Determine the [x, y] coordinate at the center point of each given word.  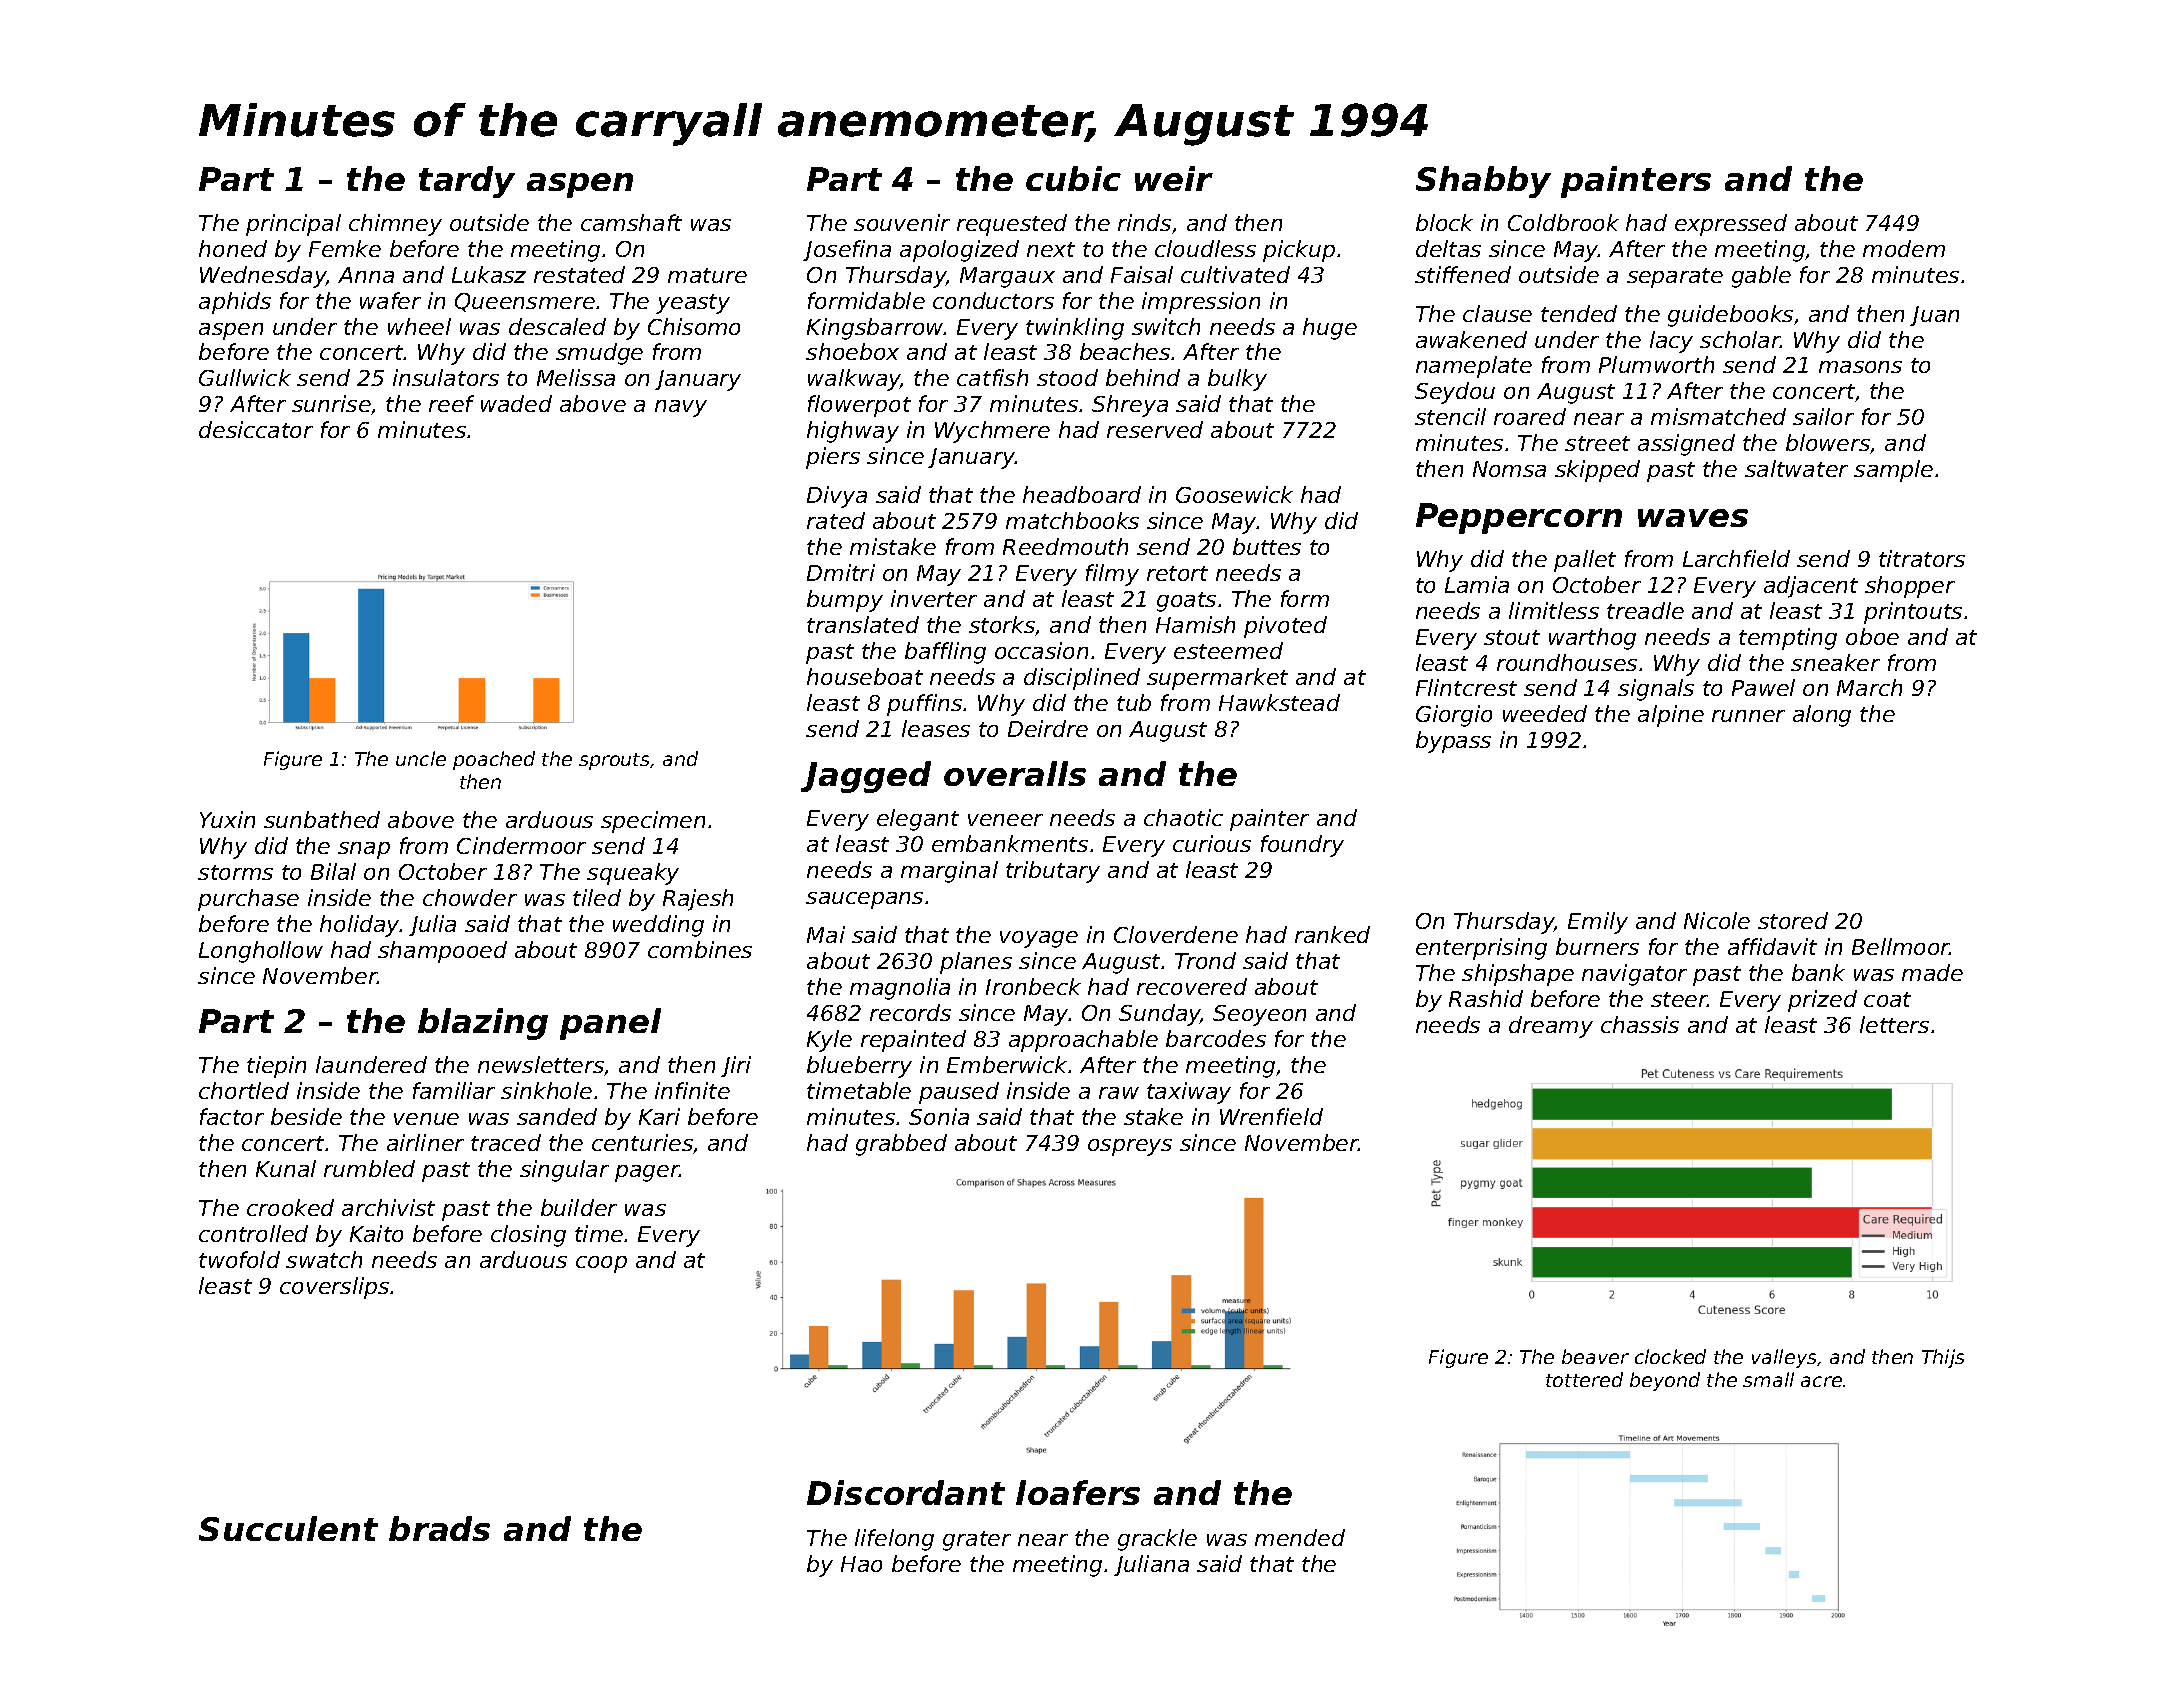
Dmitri [841, 572]
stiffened [1463, 274]
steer [1679, 999]
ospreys [1130, 1147]
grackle [1157, 1540]
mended [1300, 1537]
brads [439, 1528]
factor [232, 1116]
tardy [467, 182]
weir [1174, 178]
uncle [421, 758]
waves [1693, 518]
